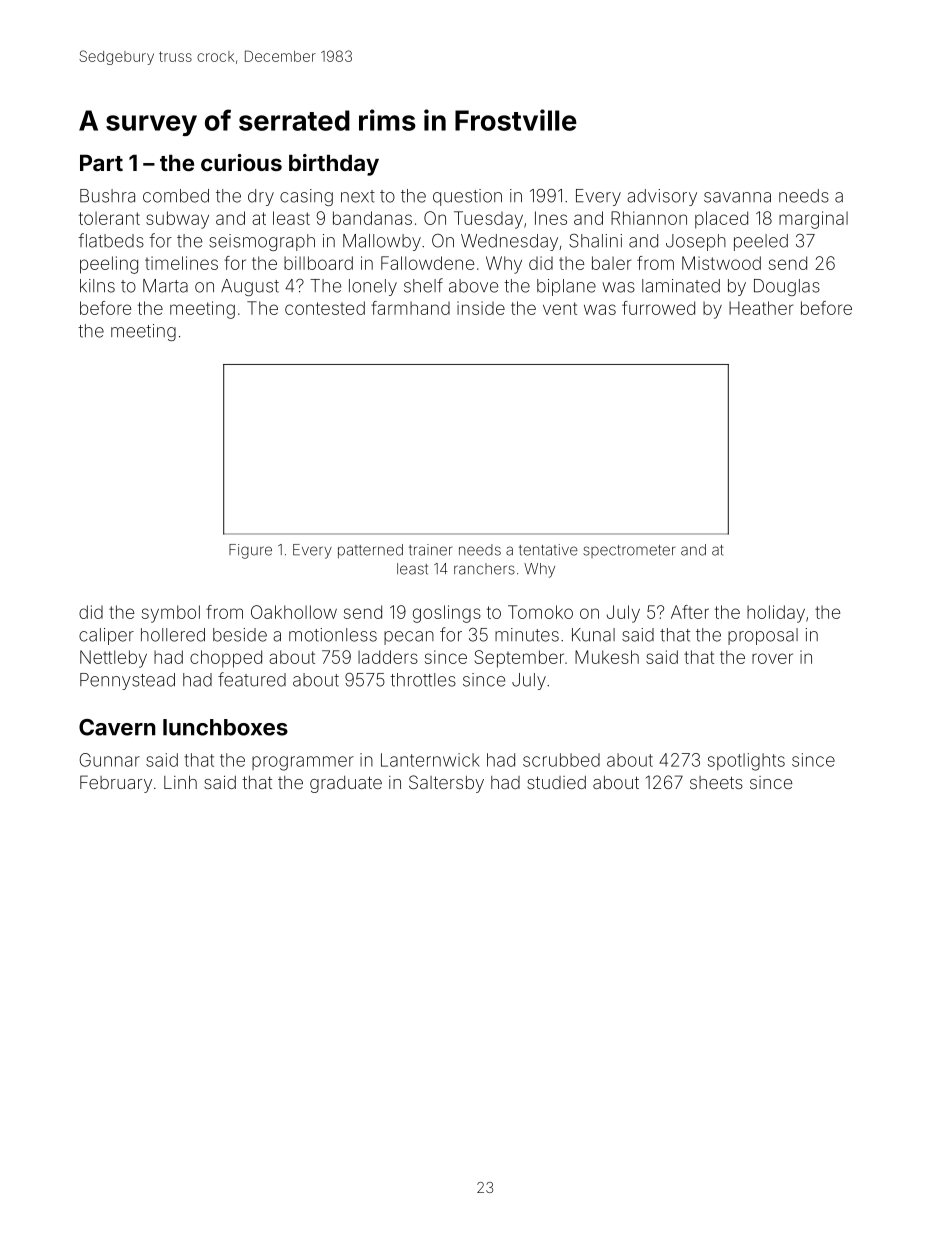  I want to click on holiday, so click(776, 614).
